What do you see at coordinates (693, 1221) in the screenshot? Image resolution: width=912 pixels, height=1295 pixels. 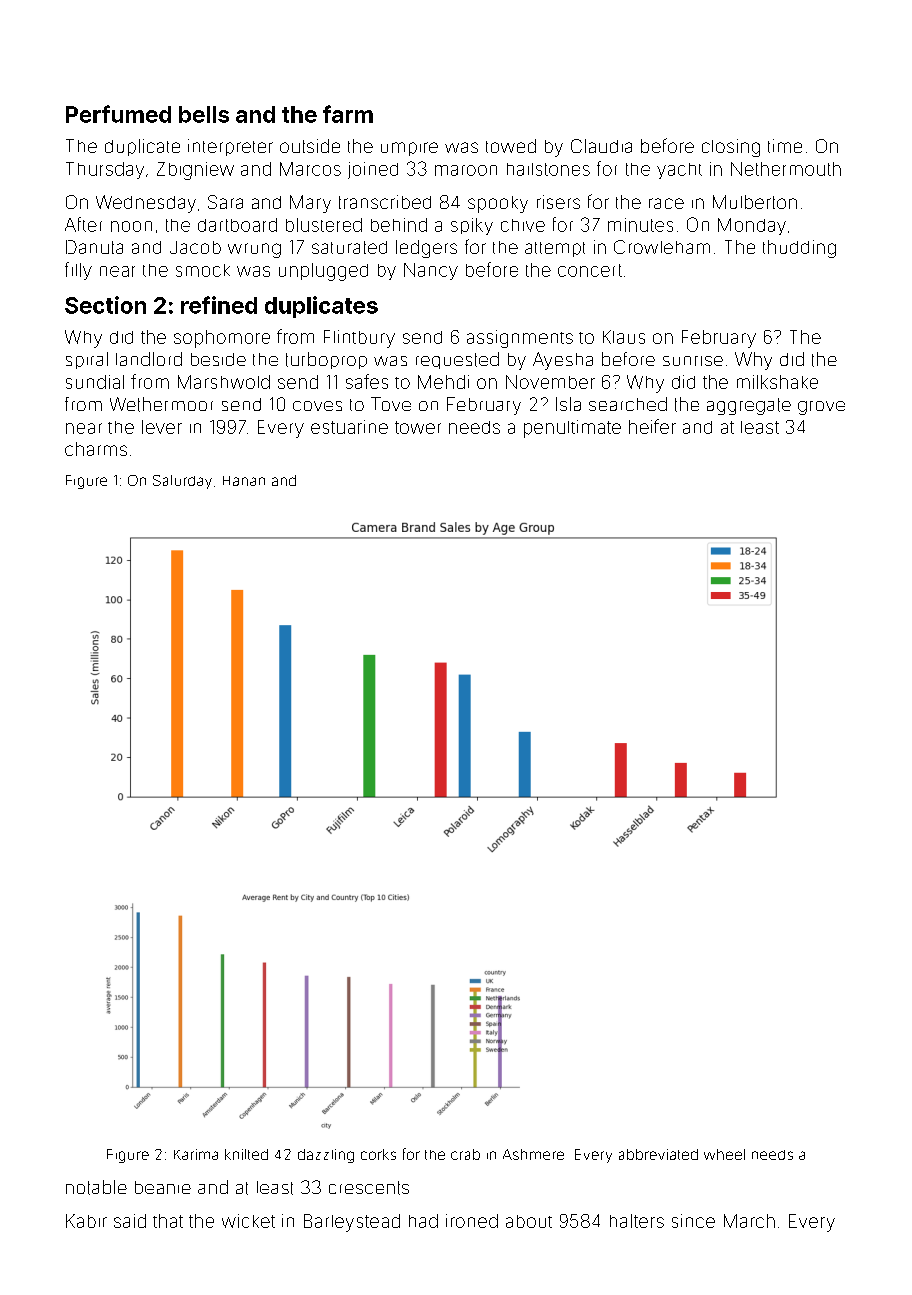 I see `since` at bounding box center [693, 1221].
